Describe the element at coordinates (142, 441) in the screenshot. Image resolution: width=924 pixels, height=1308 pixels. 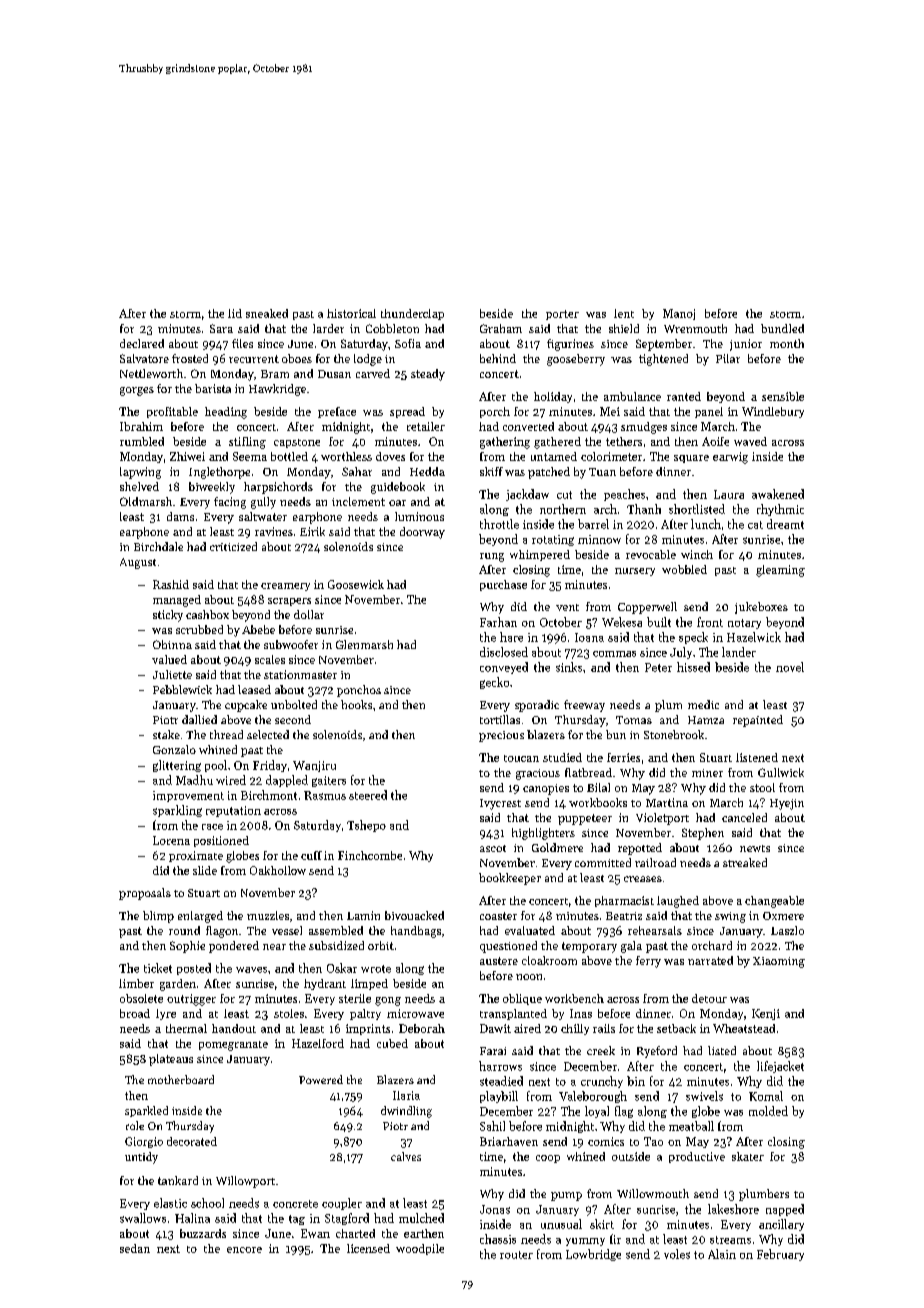
I see `rumbled` at that location.
